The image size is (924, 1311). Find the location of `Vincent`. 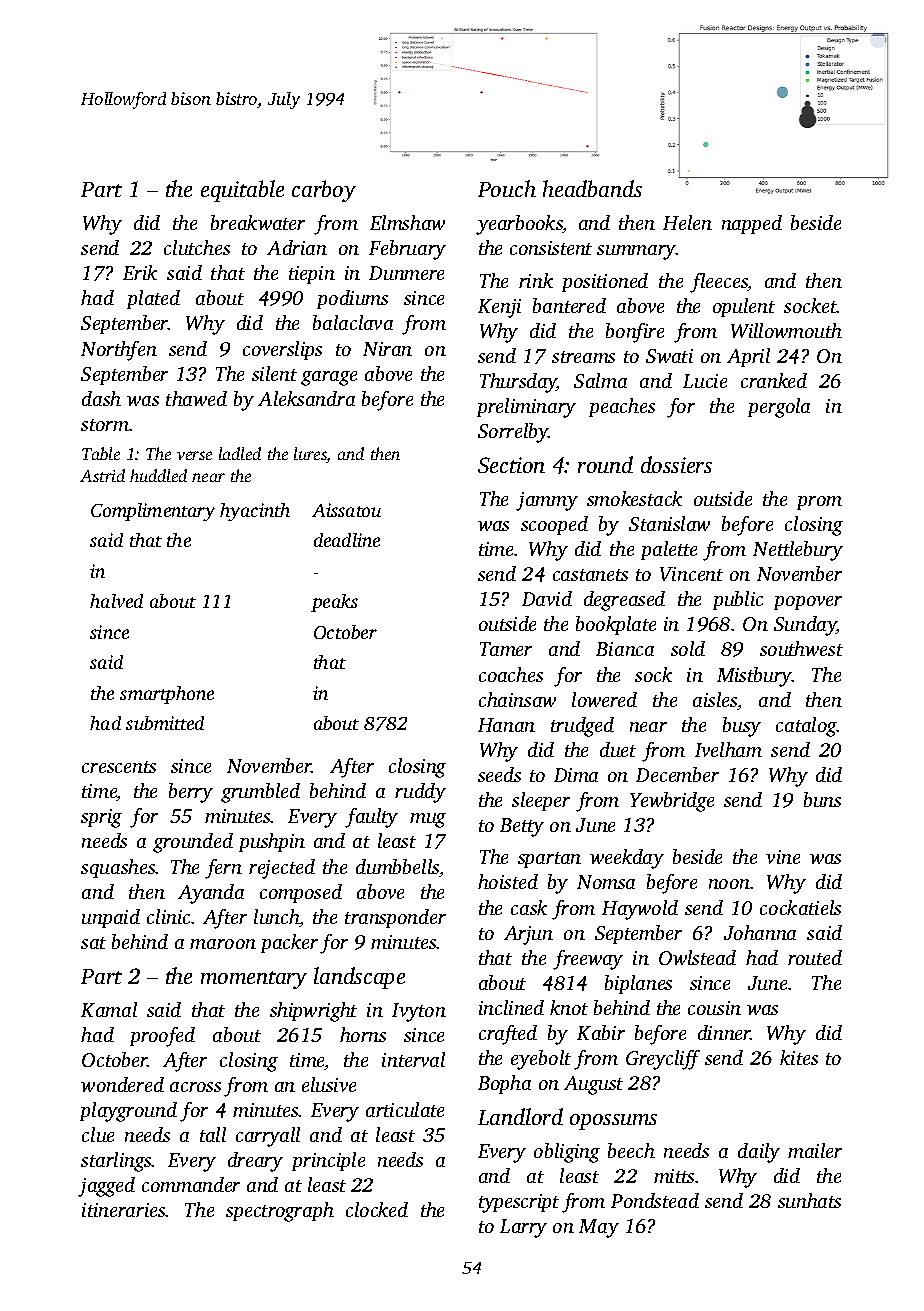

Vincent is located at coordinates (691, 574).
